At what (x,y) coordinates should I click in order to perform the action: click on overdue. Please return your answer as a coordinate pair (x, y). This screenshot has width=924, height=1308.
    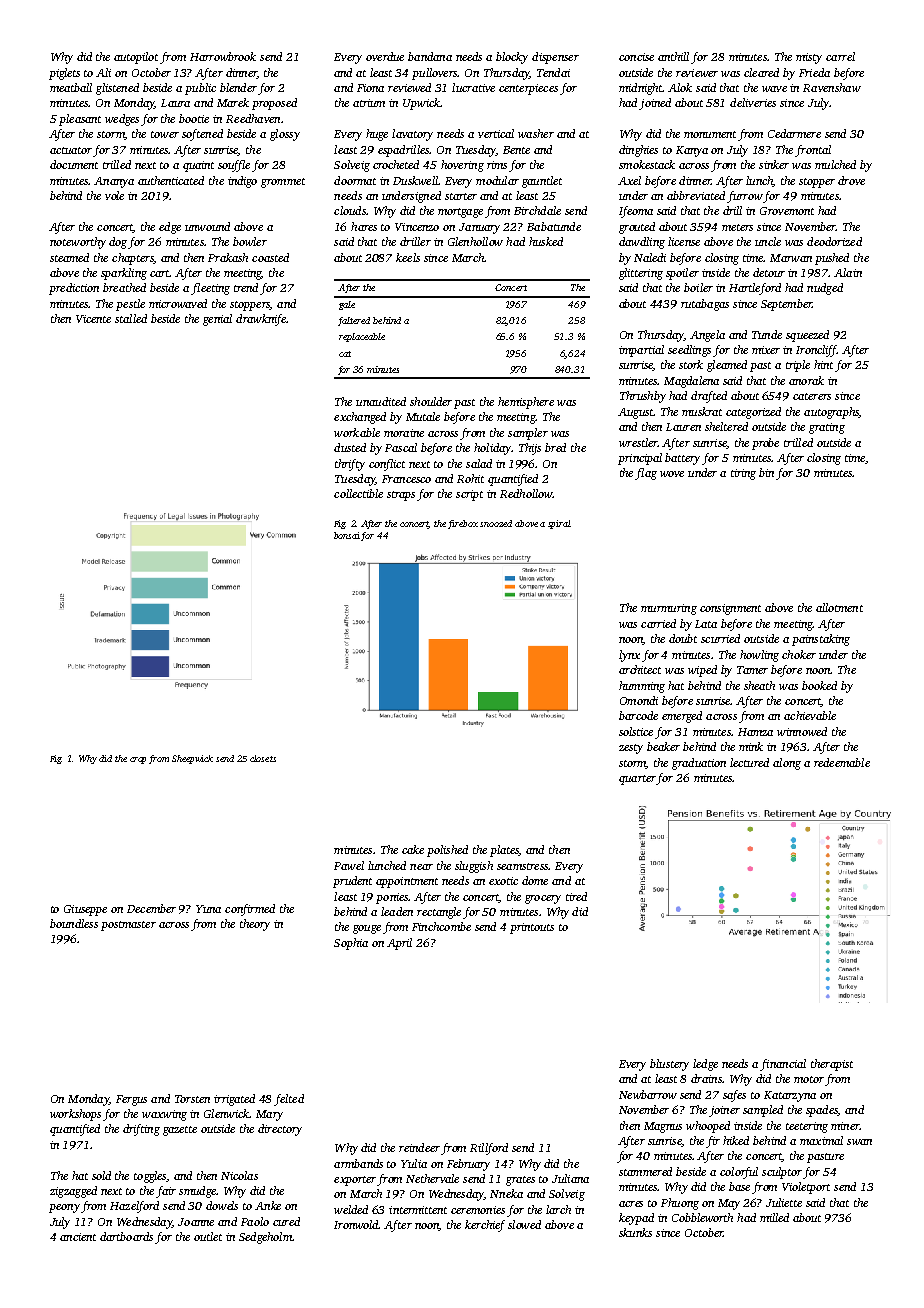
    Looking at the image, I should click on (385, 56).
